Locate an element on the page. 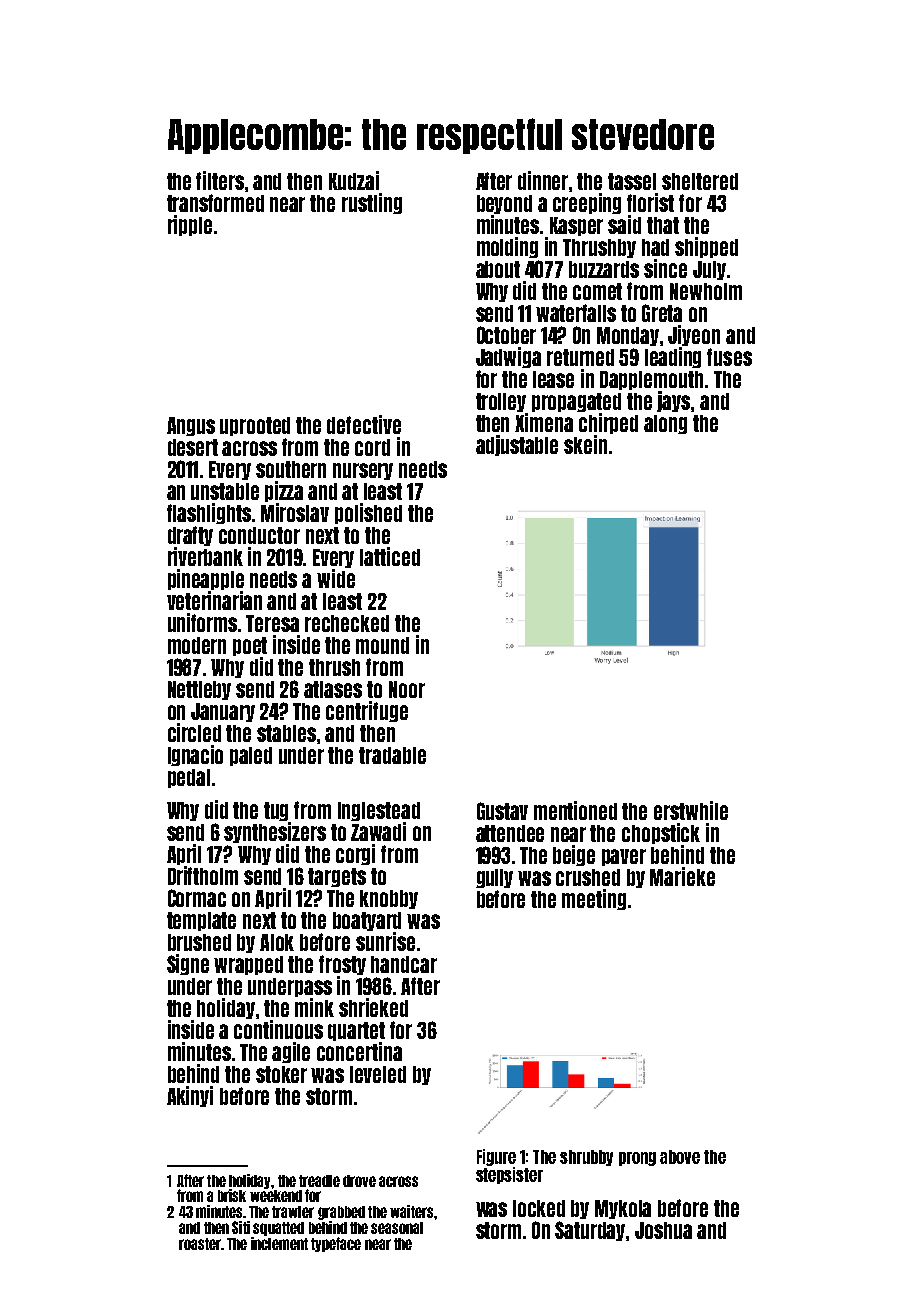  sheltered is located at coordinates (700, 181).
